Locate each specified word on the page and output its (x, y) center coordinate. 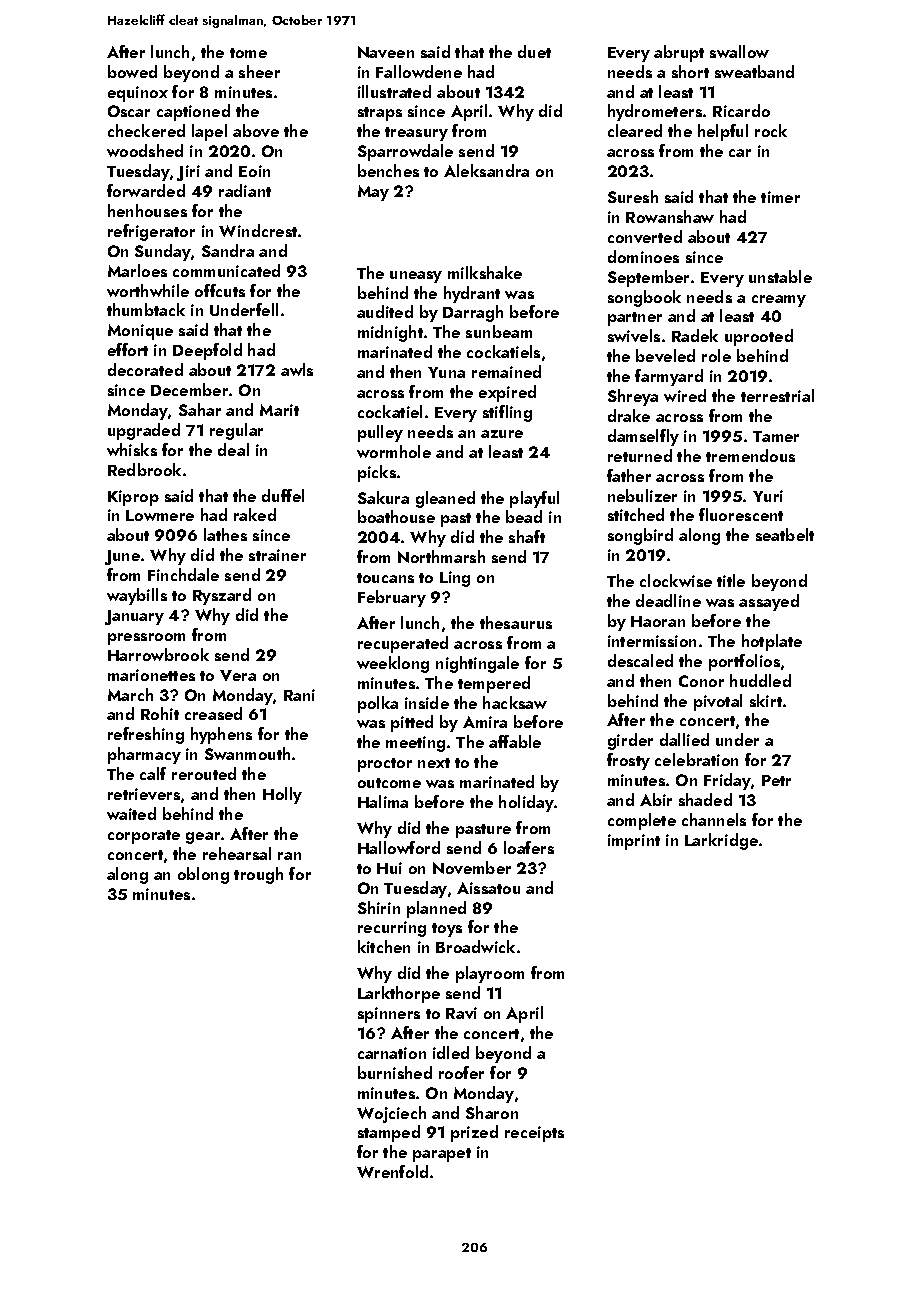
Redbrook (144, 469)
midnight (390, 333)
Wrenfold (392, 1171)
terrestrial (777, 395)
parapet (442, 1155)
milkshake (485, 272)
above (256, 130)
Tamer (776, 436)
